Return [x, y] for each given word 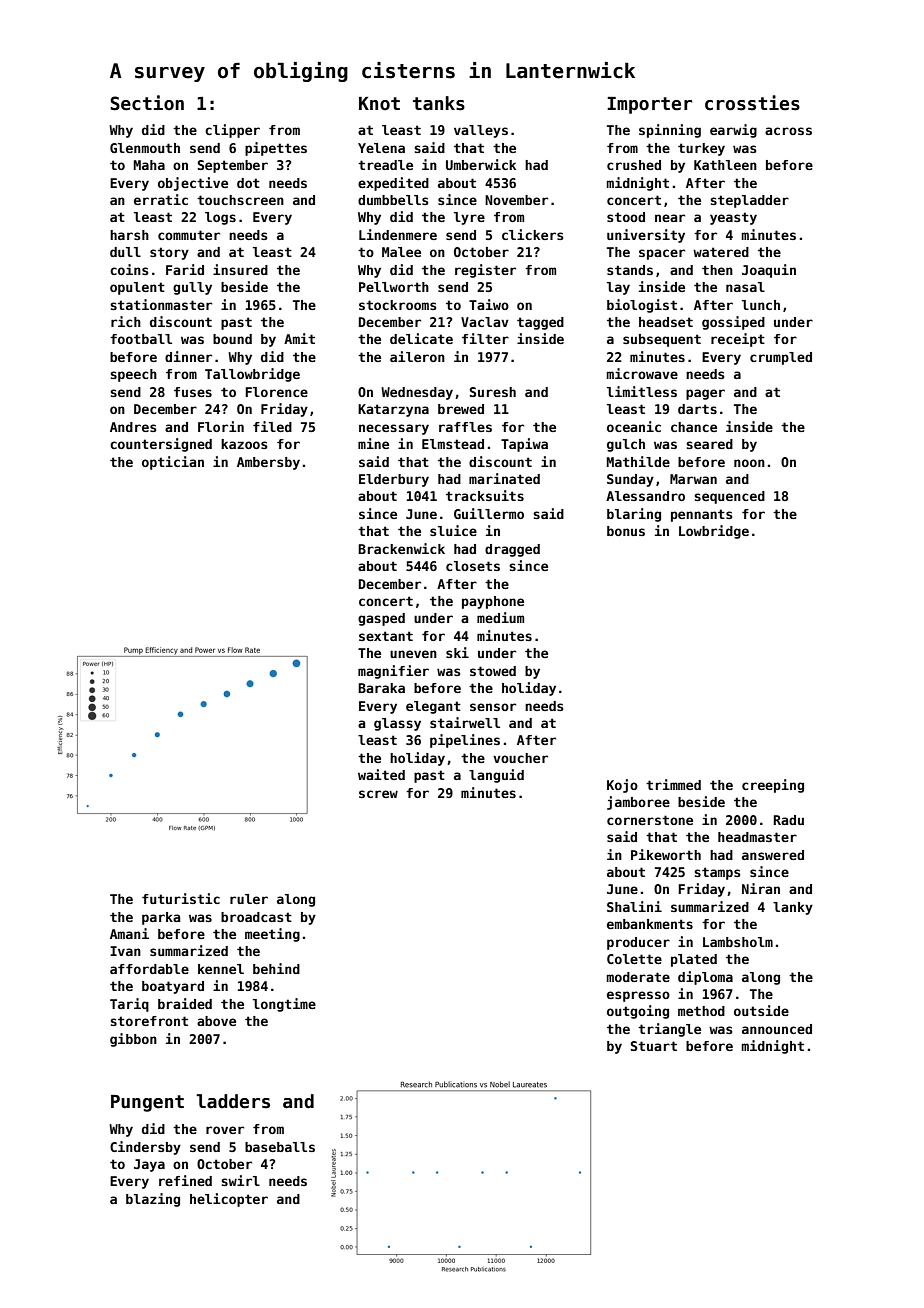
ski [457, 652]
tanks [439, 103]
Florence [276, 392]
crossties [752, 103]
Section [147, 103]
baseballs [280, 1147]
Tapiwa [524, 445]
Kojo [622, 786]
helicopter [229, 1200]
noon [749, 463]
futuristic [181, 898]
